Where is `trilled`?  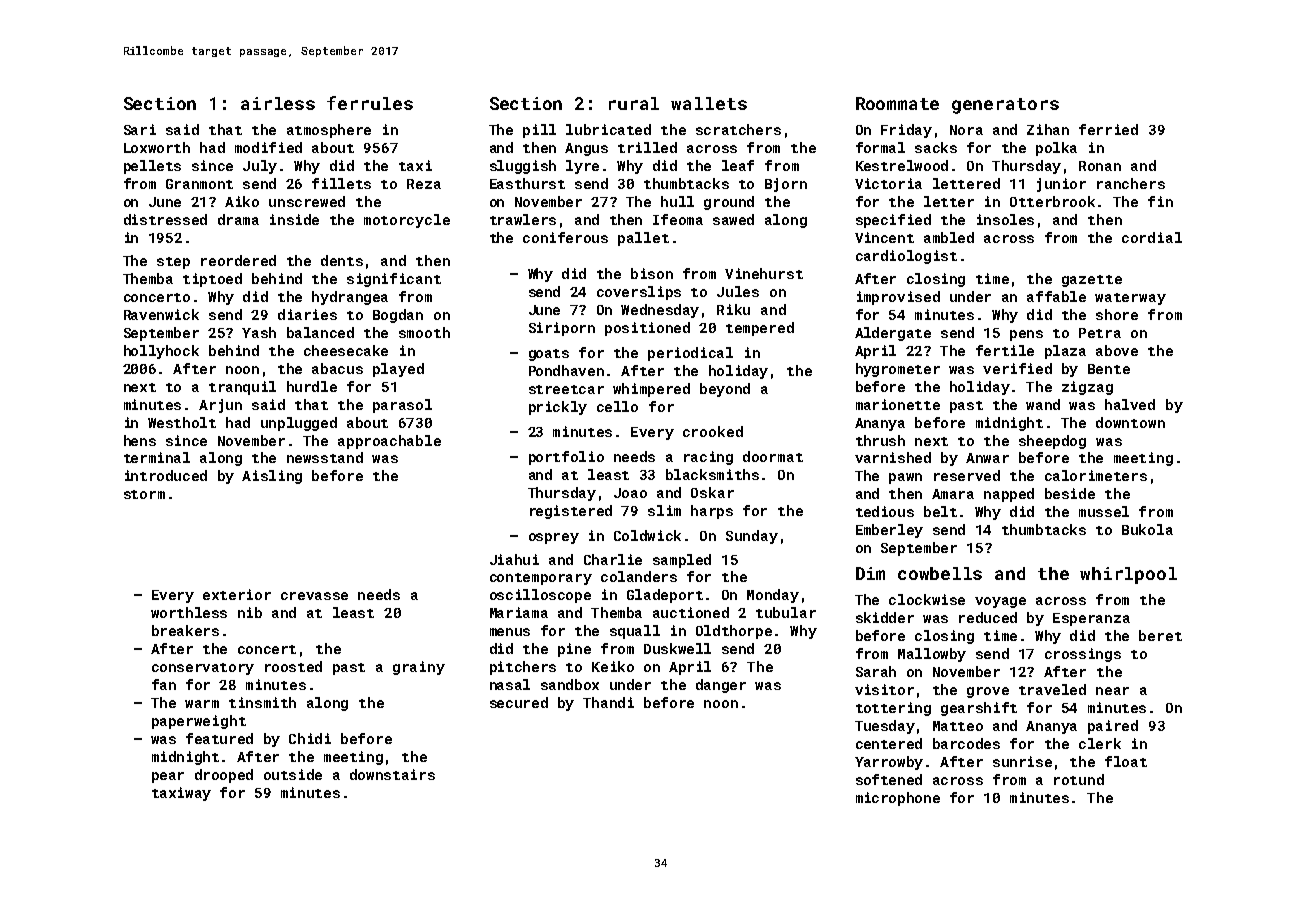
trilled is located at coordinates (647, 147).
